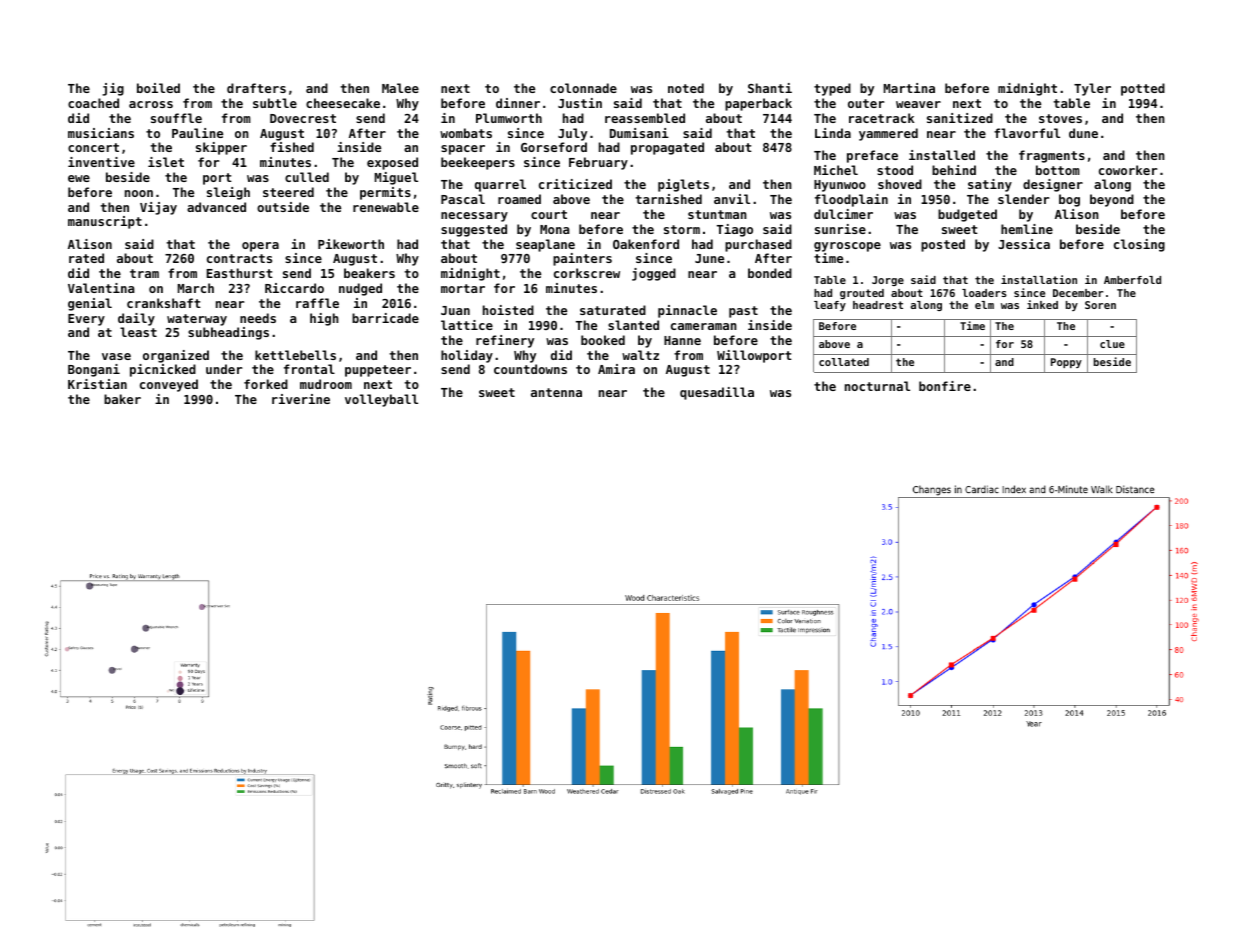 The image size is (1233, 952). I want to click on opera, so click(260, 247).
